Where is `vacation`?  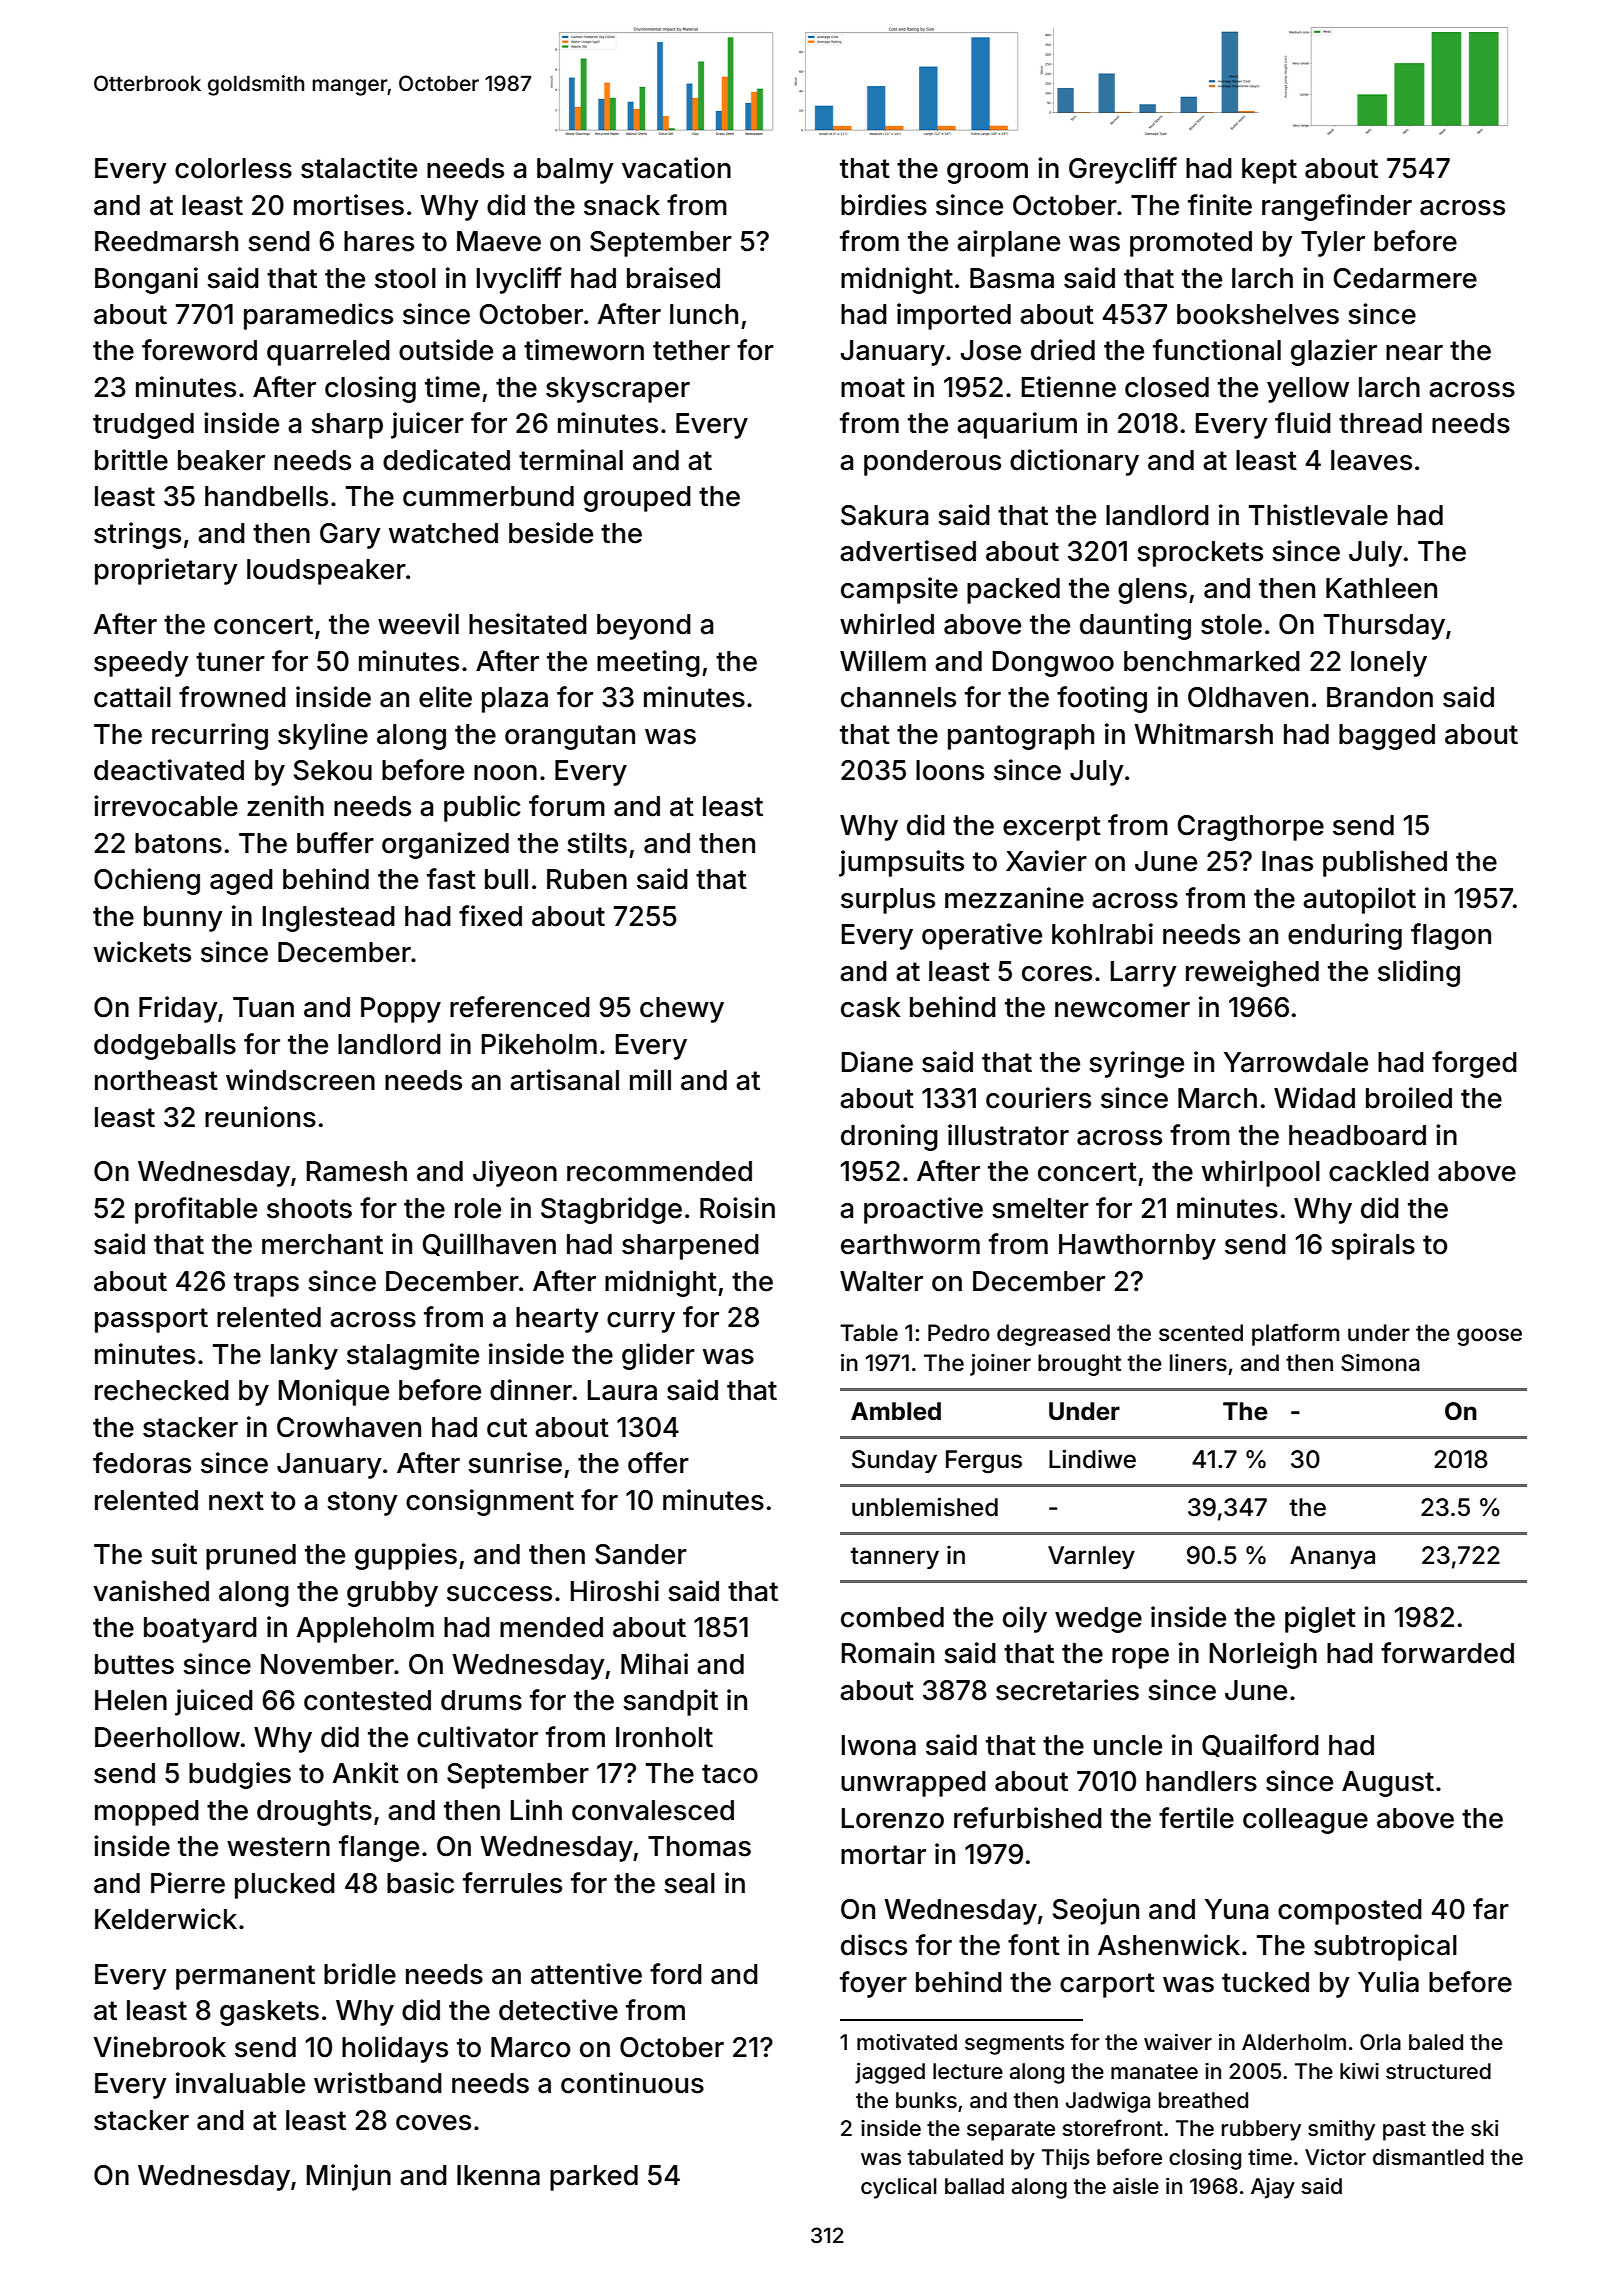
vacation is located at coordinates (676, 168).
